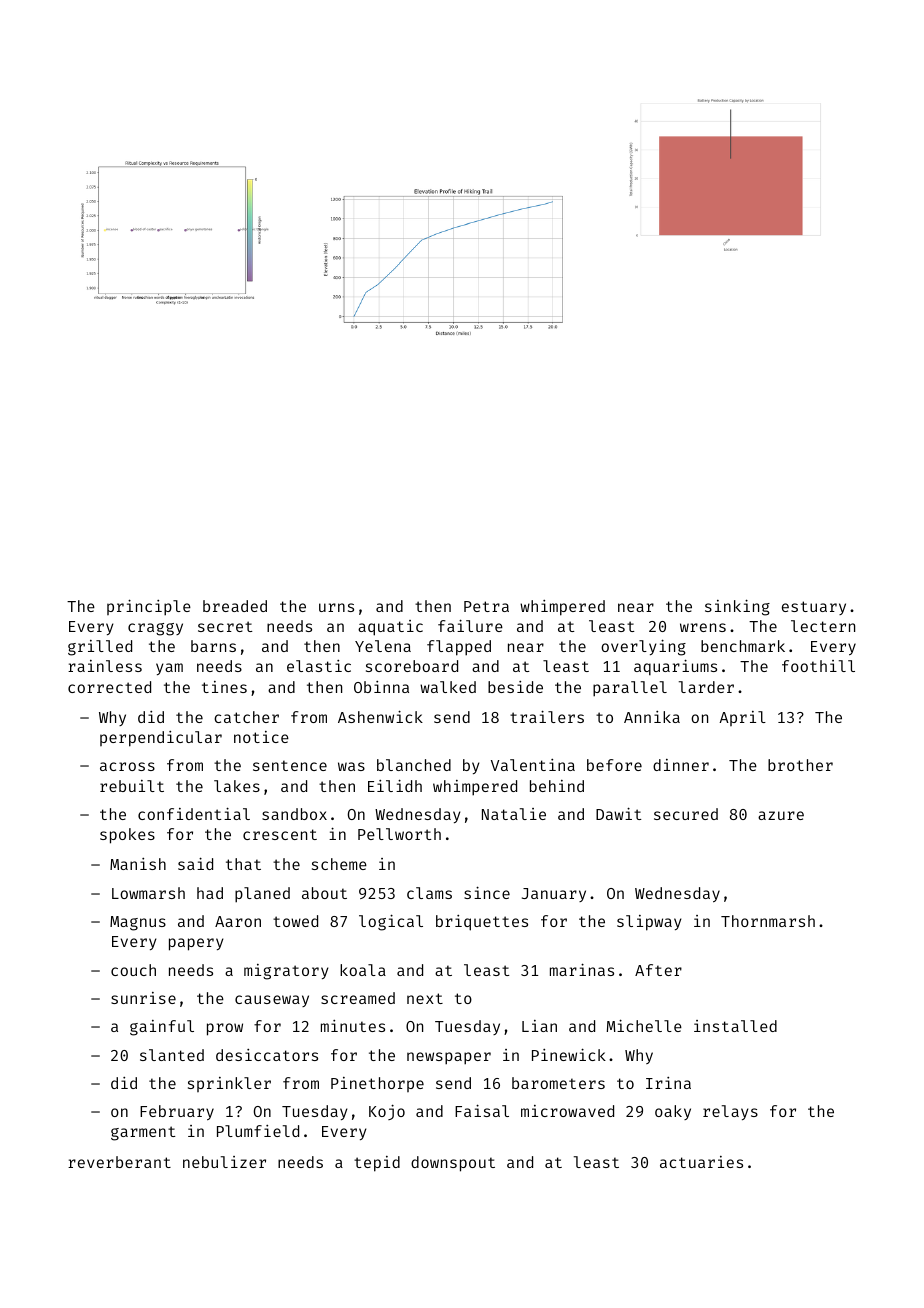  Describe the element at coordinates (681, 765) in the page. I see `dinner` at that location.
